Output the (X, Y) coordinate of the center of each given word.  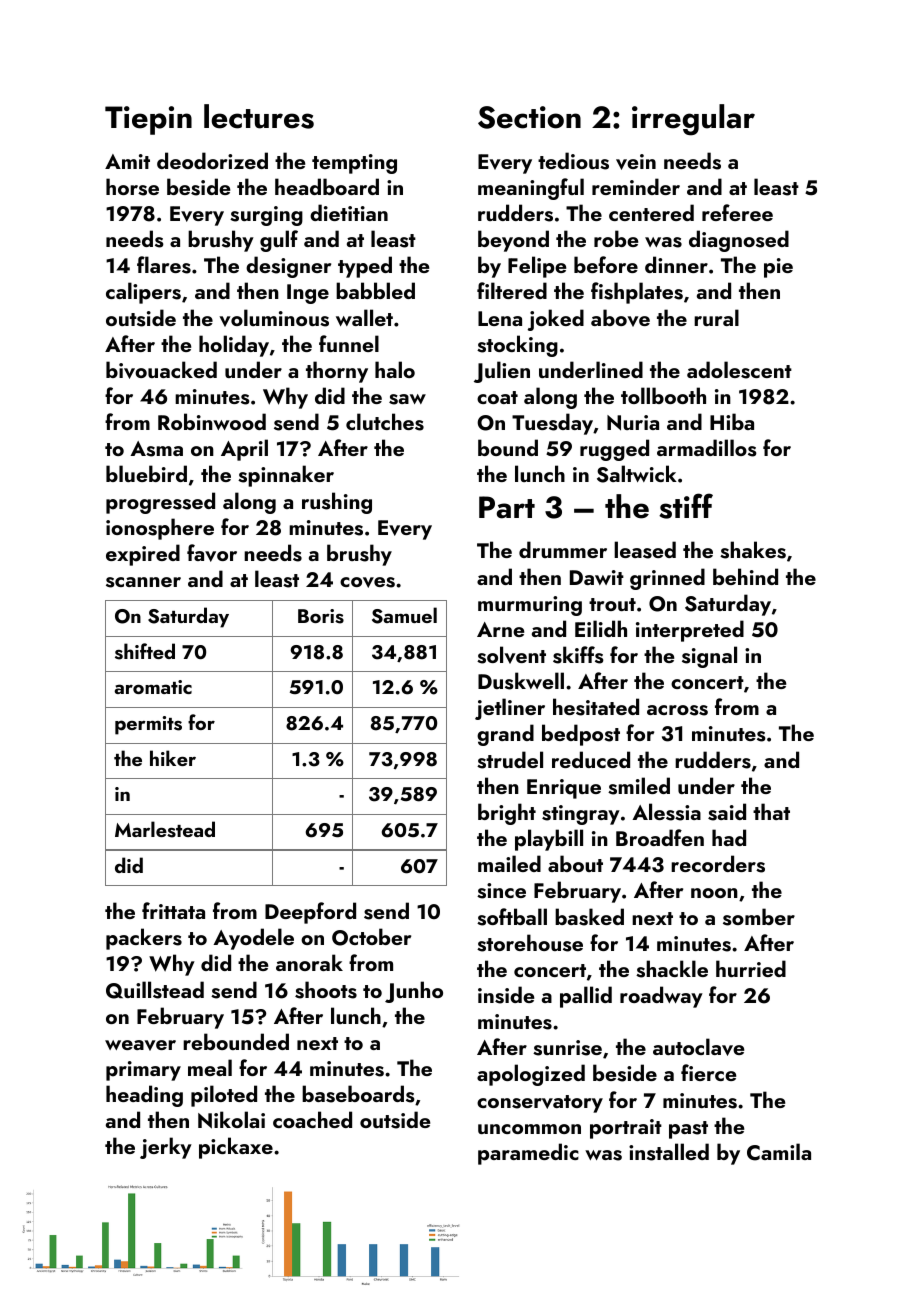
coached (312, 1119)
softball (512, 917)
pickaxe (236, 1148)
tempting (354, 164)
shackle (672, 969)
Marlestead (165, 829)
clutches (385, 422)
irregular (693, 120)
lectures (259, 116)
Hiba (732, 421)
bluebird (146, 473)
